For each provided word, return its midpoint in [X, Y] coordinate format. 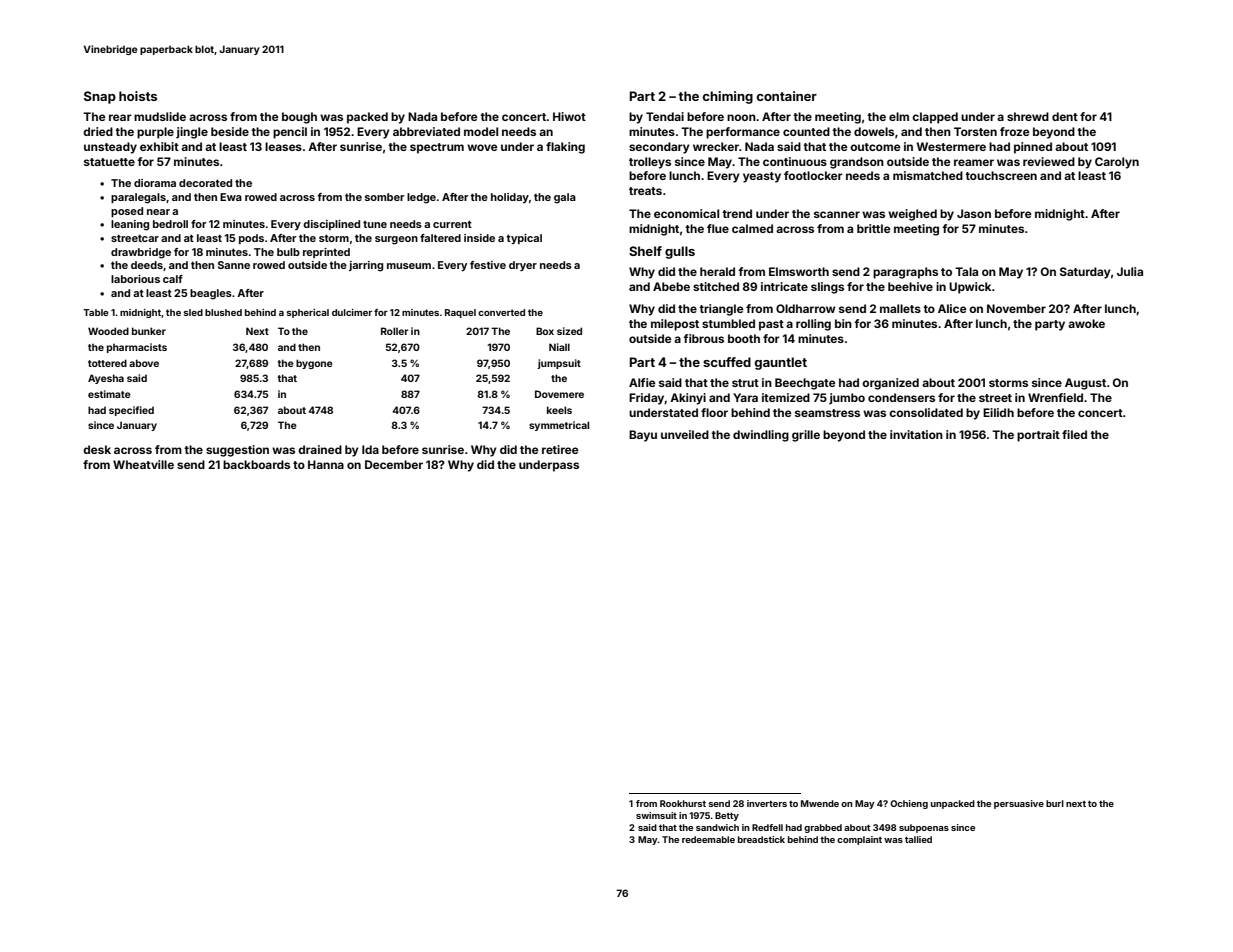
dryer [523, 266]
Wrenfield [1055, 397]
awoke [1086, 323]
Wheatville [143, 464]
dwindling [761, 436]
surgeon [396, 240]
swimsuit [656, 815]
